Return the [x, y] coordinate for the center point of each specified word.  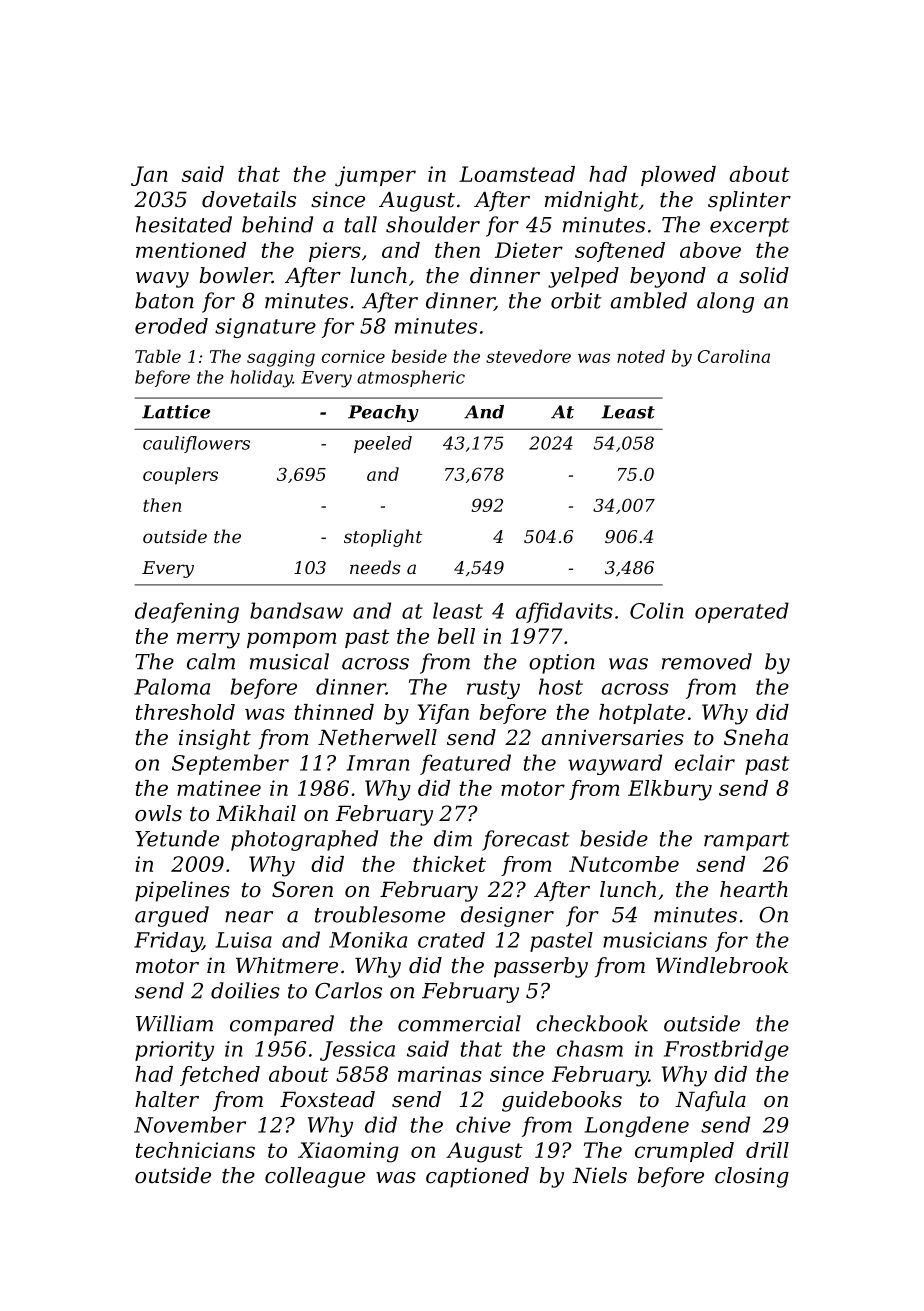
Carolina [734, 356]
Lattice [176, 412]
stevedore [528, 356]
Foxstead [327, 1099]
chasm [590, 1048]
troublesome [380, 914]
